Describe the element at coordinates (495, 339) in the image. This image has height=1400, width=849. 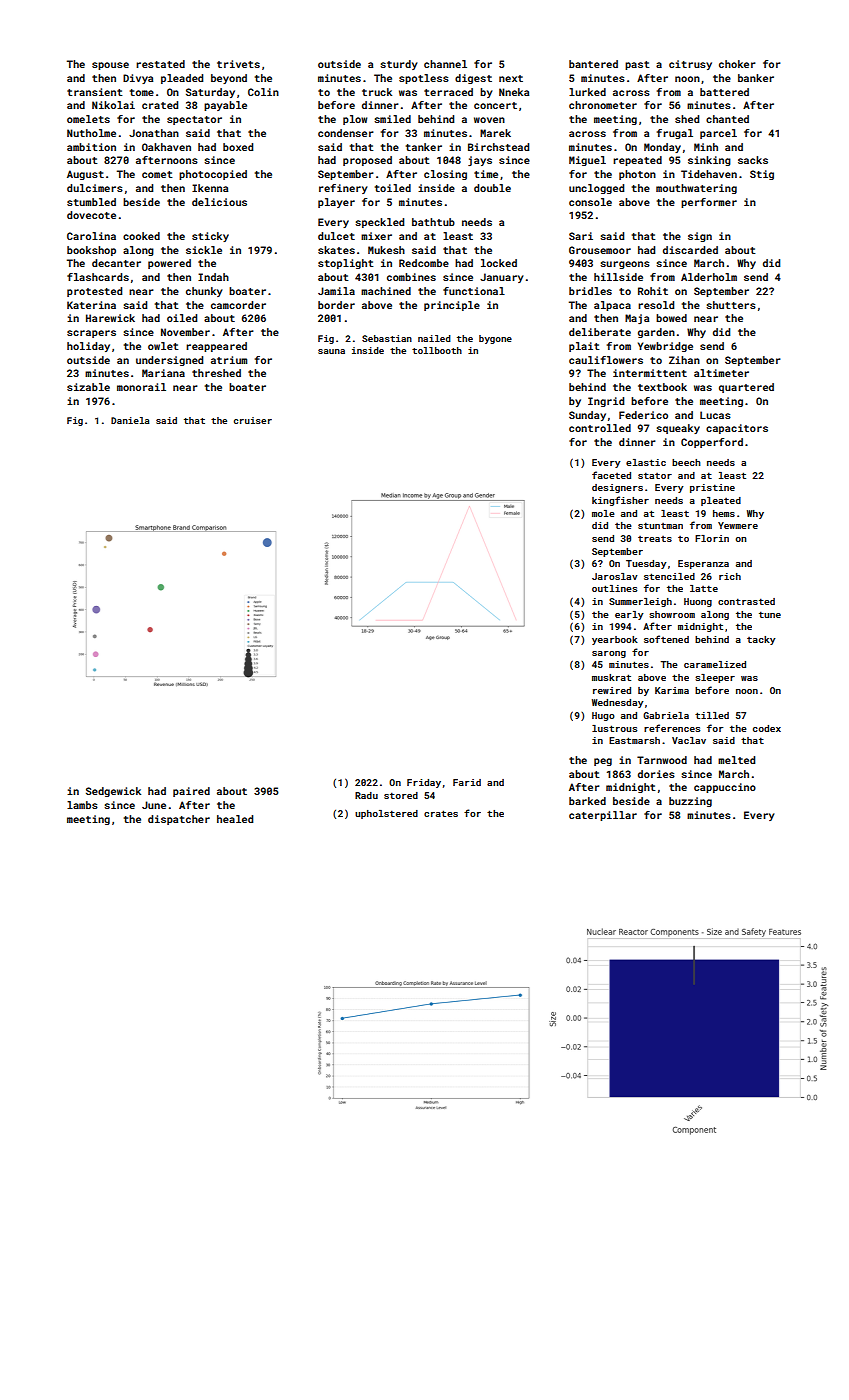
I see `bygone` at that location.
